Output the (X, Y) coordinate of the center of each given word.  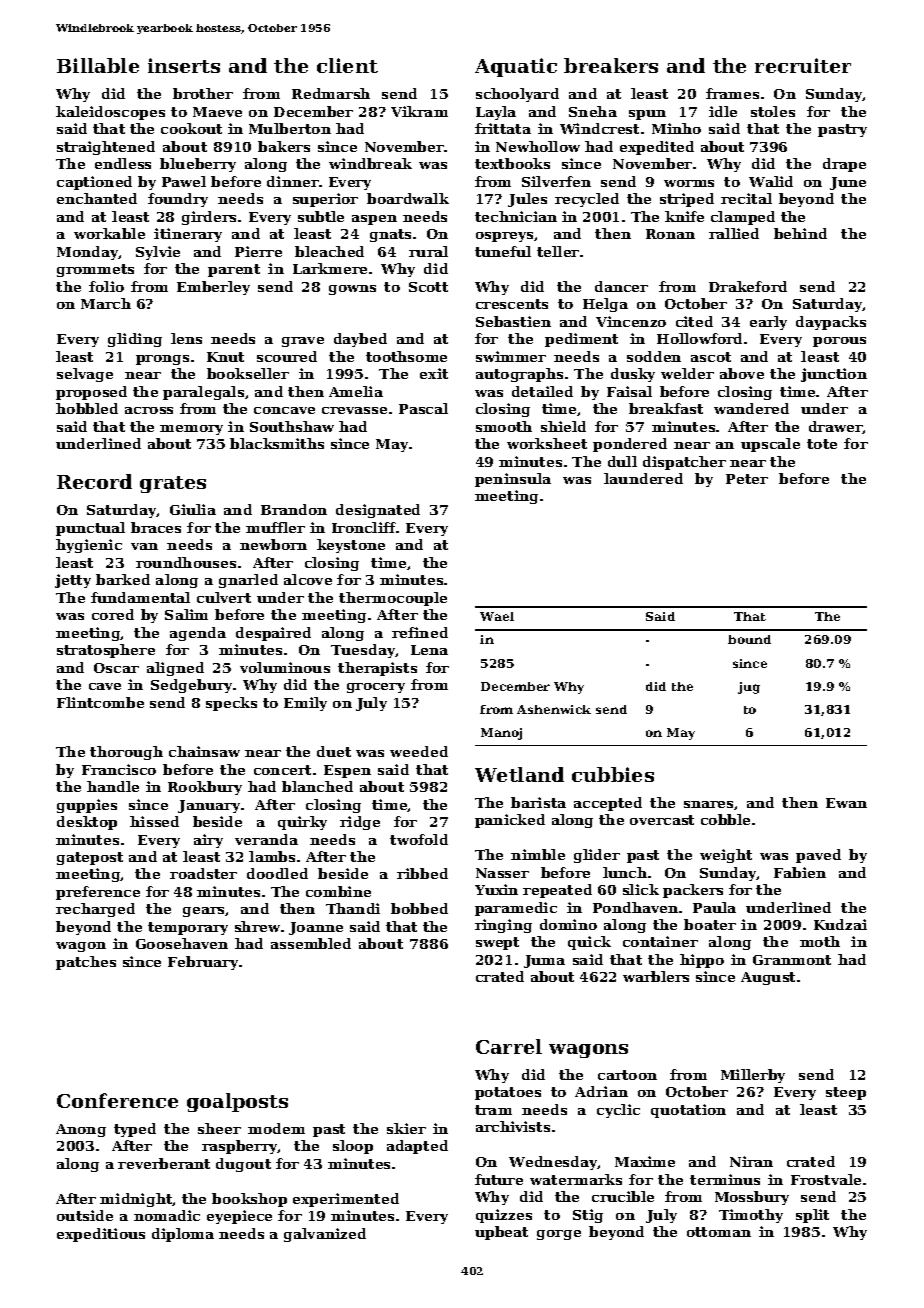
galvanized (325, 1235)
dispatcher (684, 463)
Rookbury (205, 788)
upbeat (501, 1233)
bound (749, 639)
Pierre (258, 251)
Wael (497, 616)
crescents (512, 304)
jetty (73, 581)
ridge (360, 823)
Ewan (846, 803)
